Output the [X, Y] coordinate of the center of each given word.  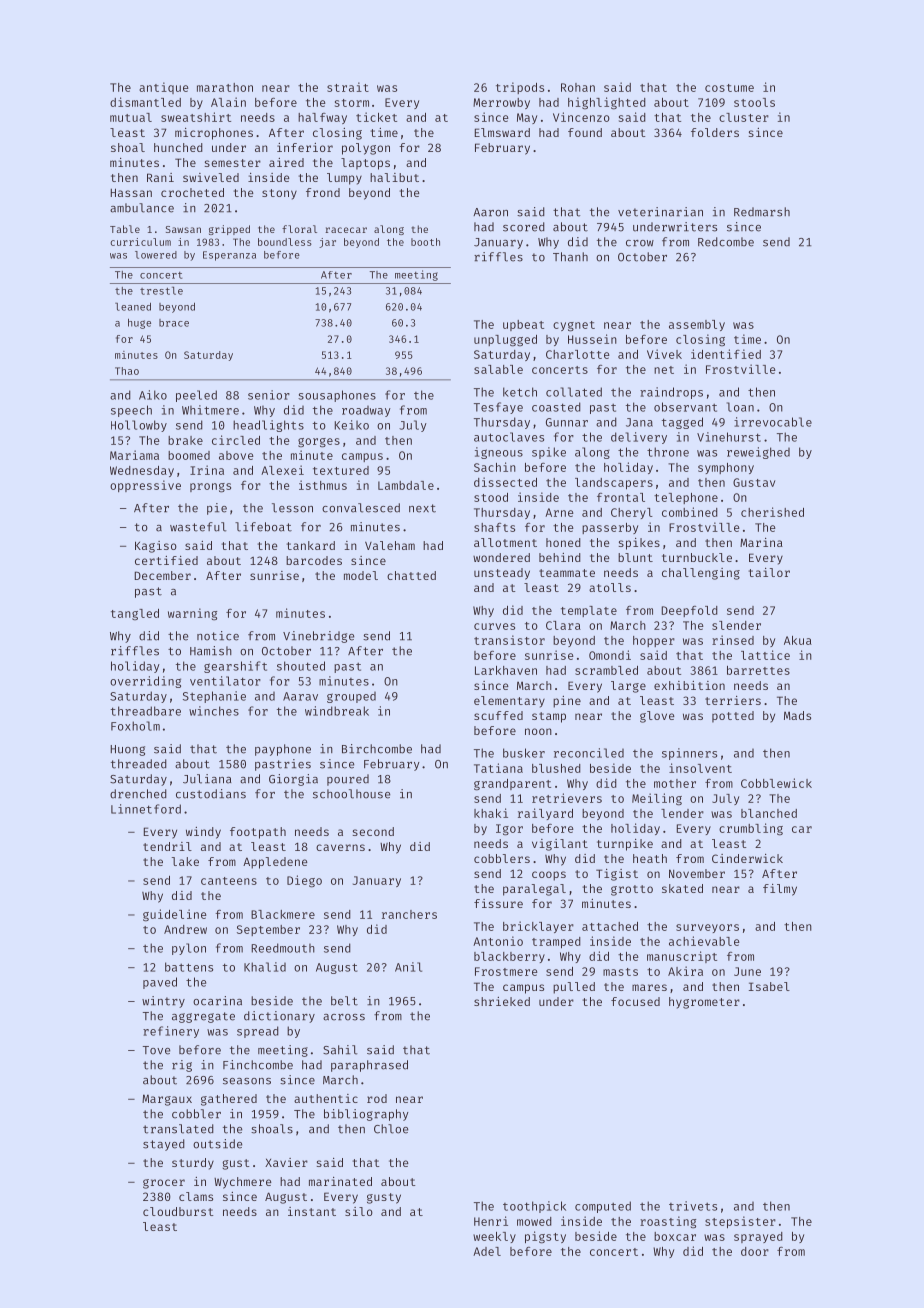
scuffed [498, 715]
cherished [772, 512]
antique [164, 88]
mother [675, 783]
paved [160, 983]
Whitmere [210, 410]
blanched [769, 813]
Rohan [578, 87]
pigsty [545, 1237]
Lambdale [406, 485]
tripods [520, 88]
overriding [145, 682]
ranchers [409, 914]
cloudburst [178, 1211]
